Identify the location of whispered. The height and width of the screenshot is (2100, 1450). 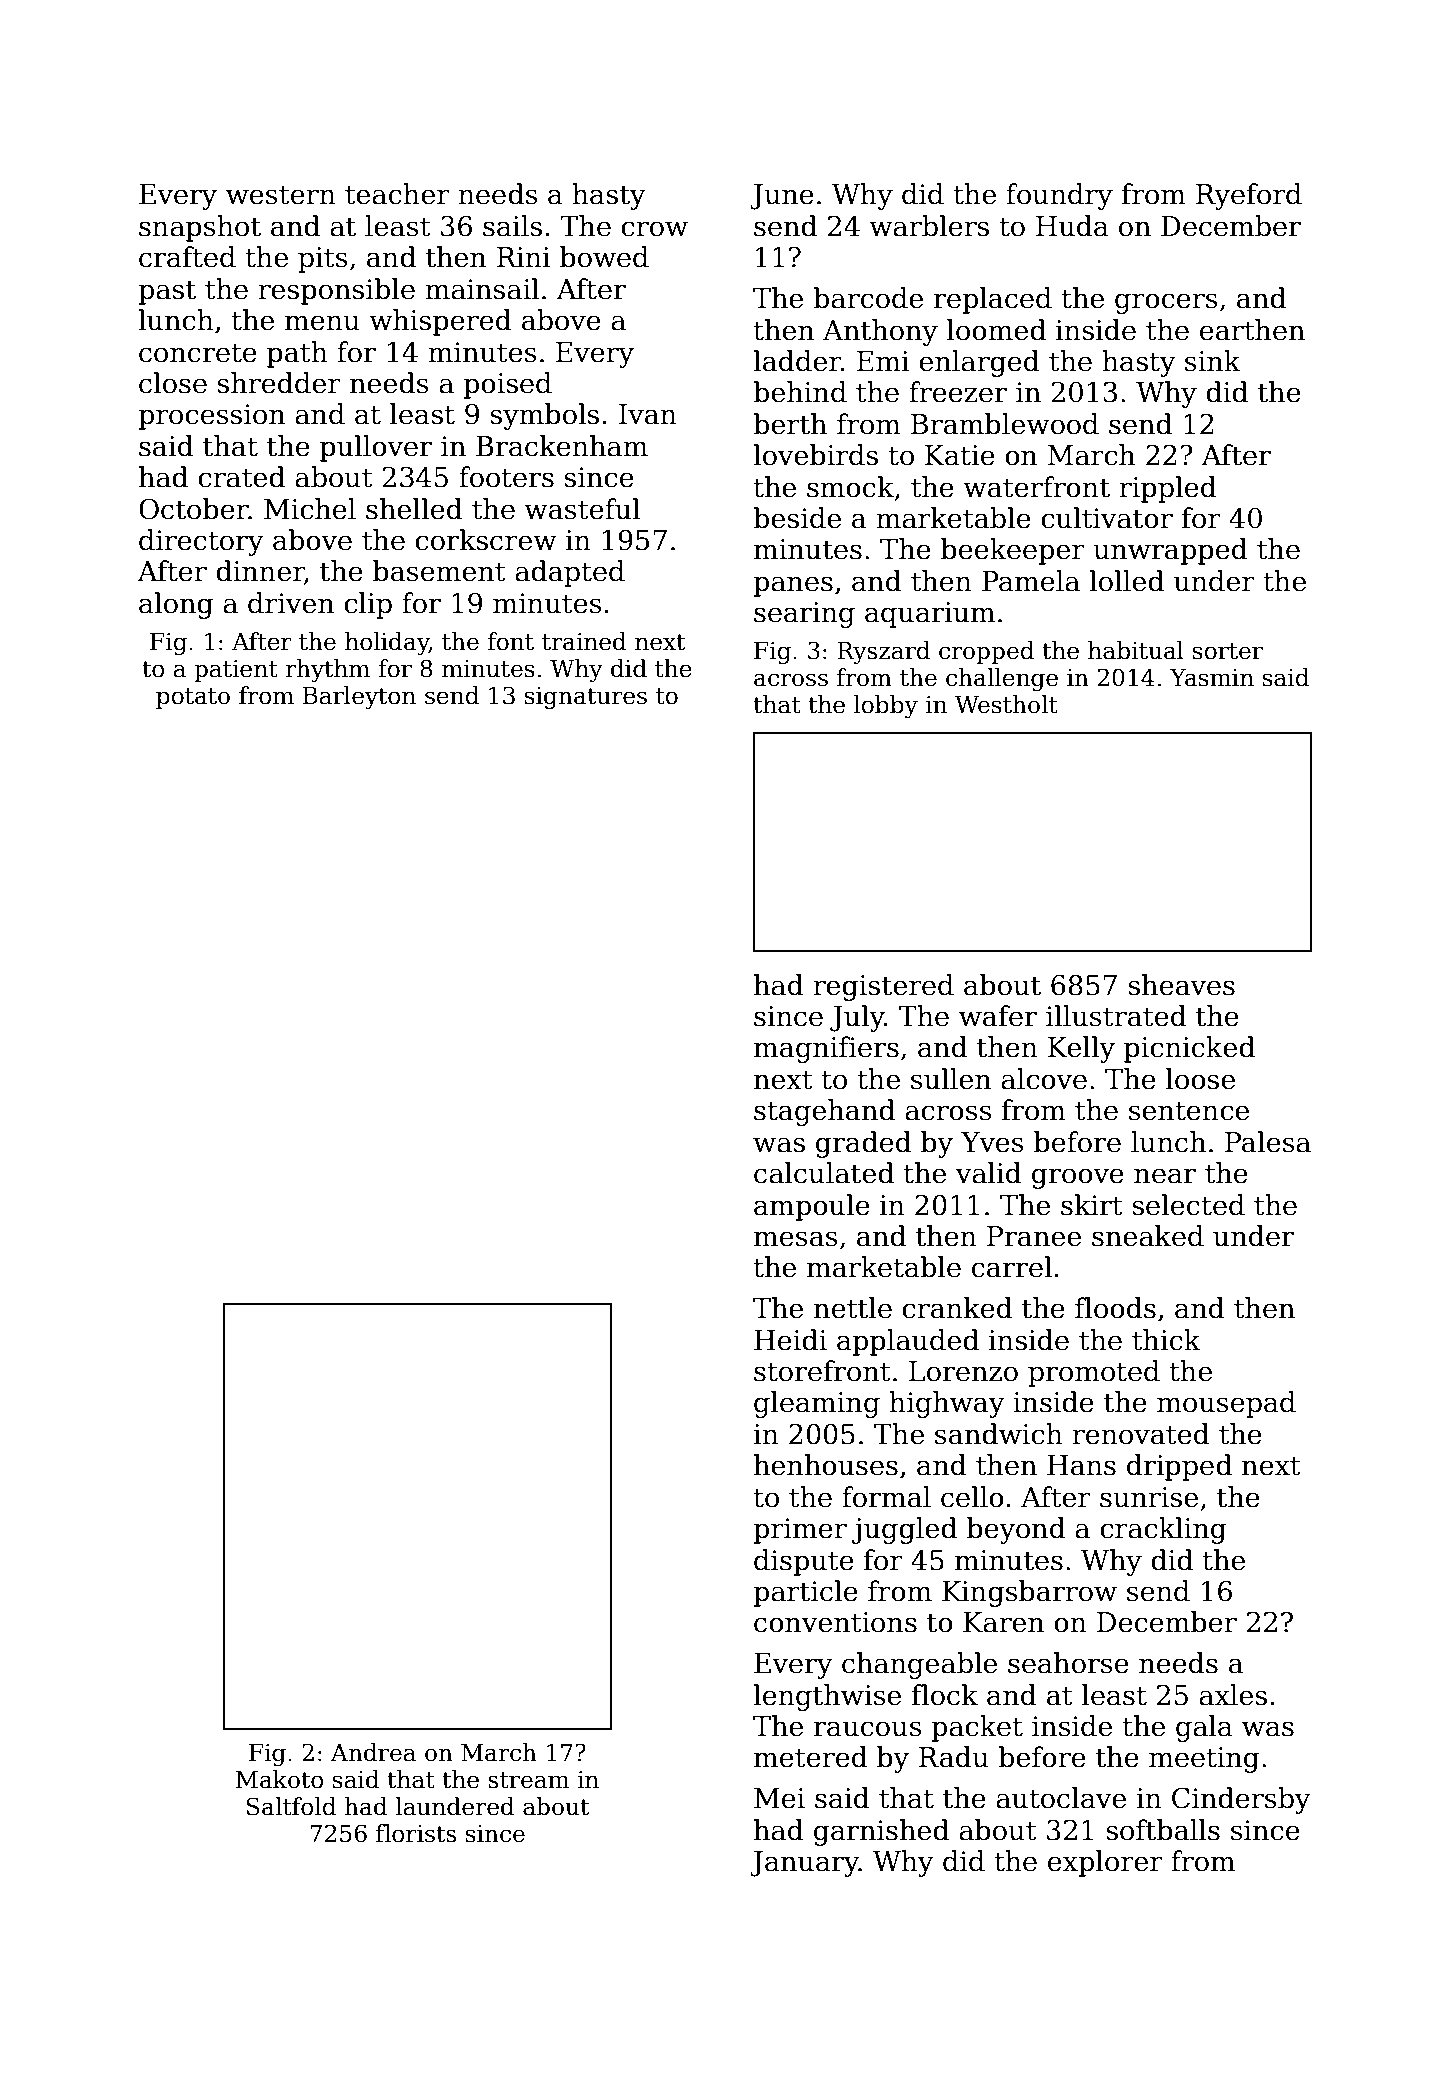
(440, 322).
